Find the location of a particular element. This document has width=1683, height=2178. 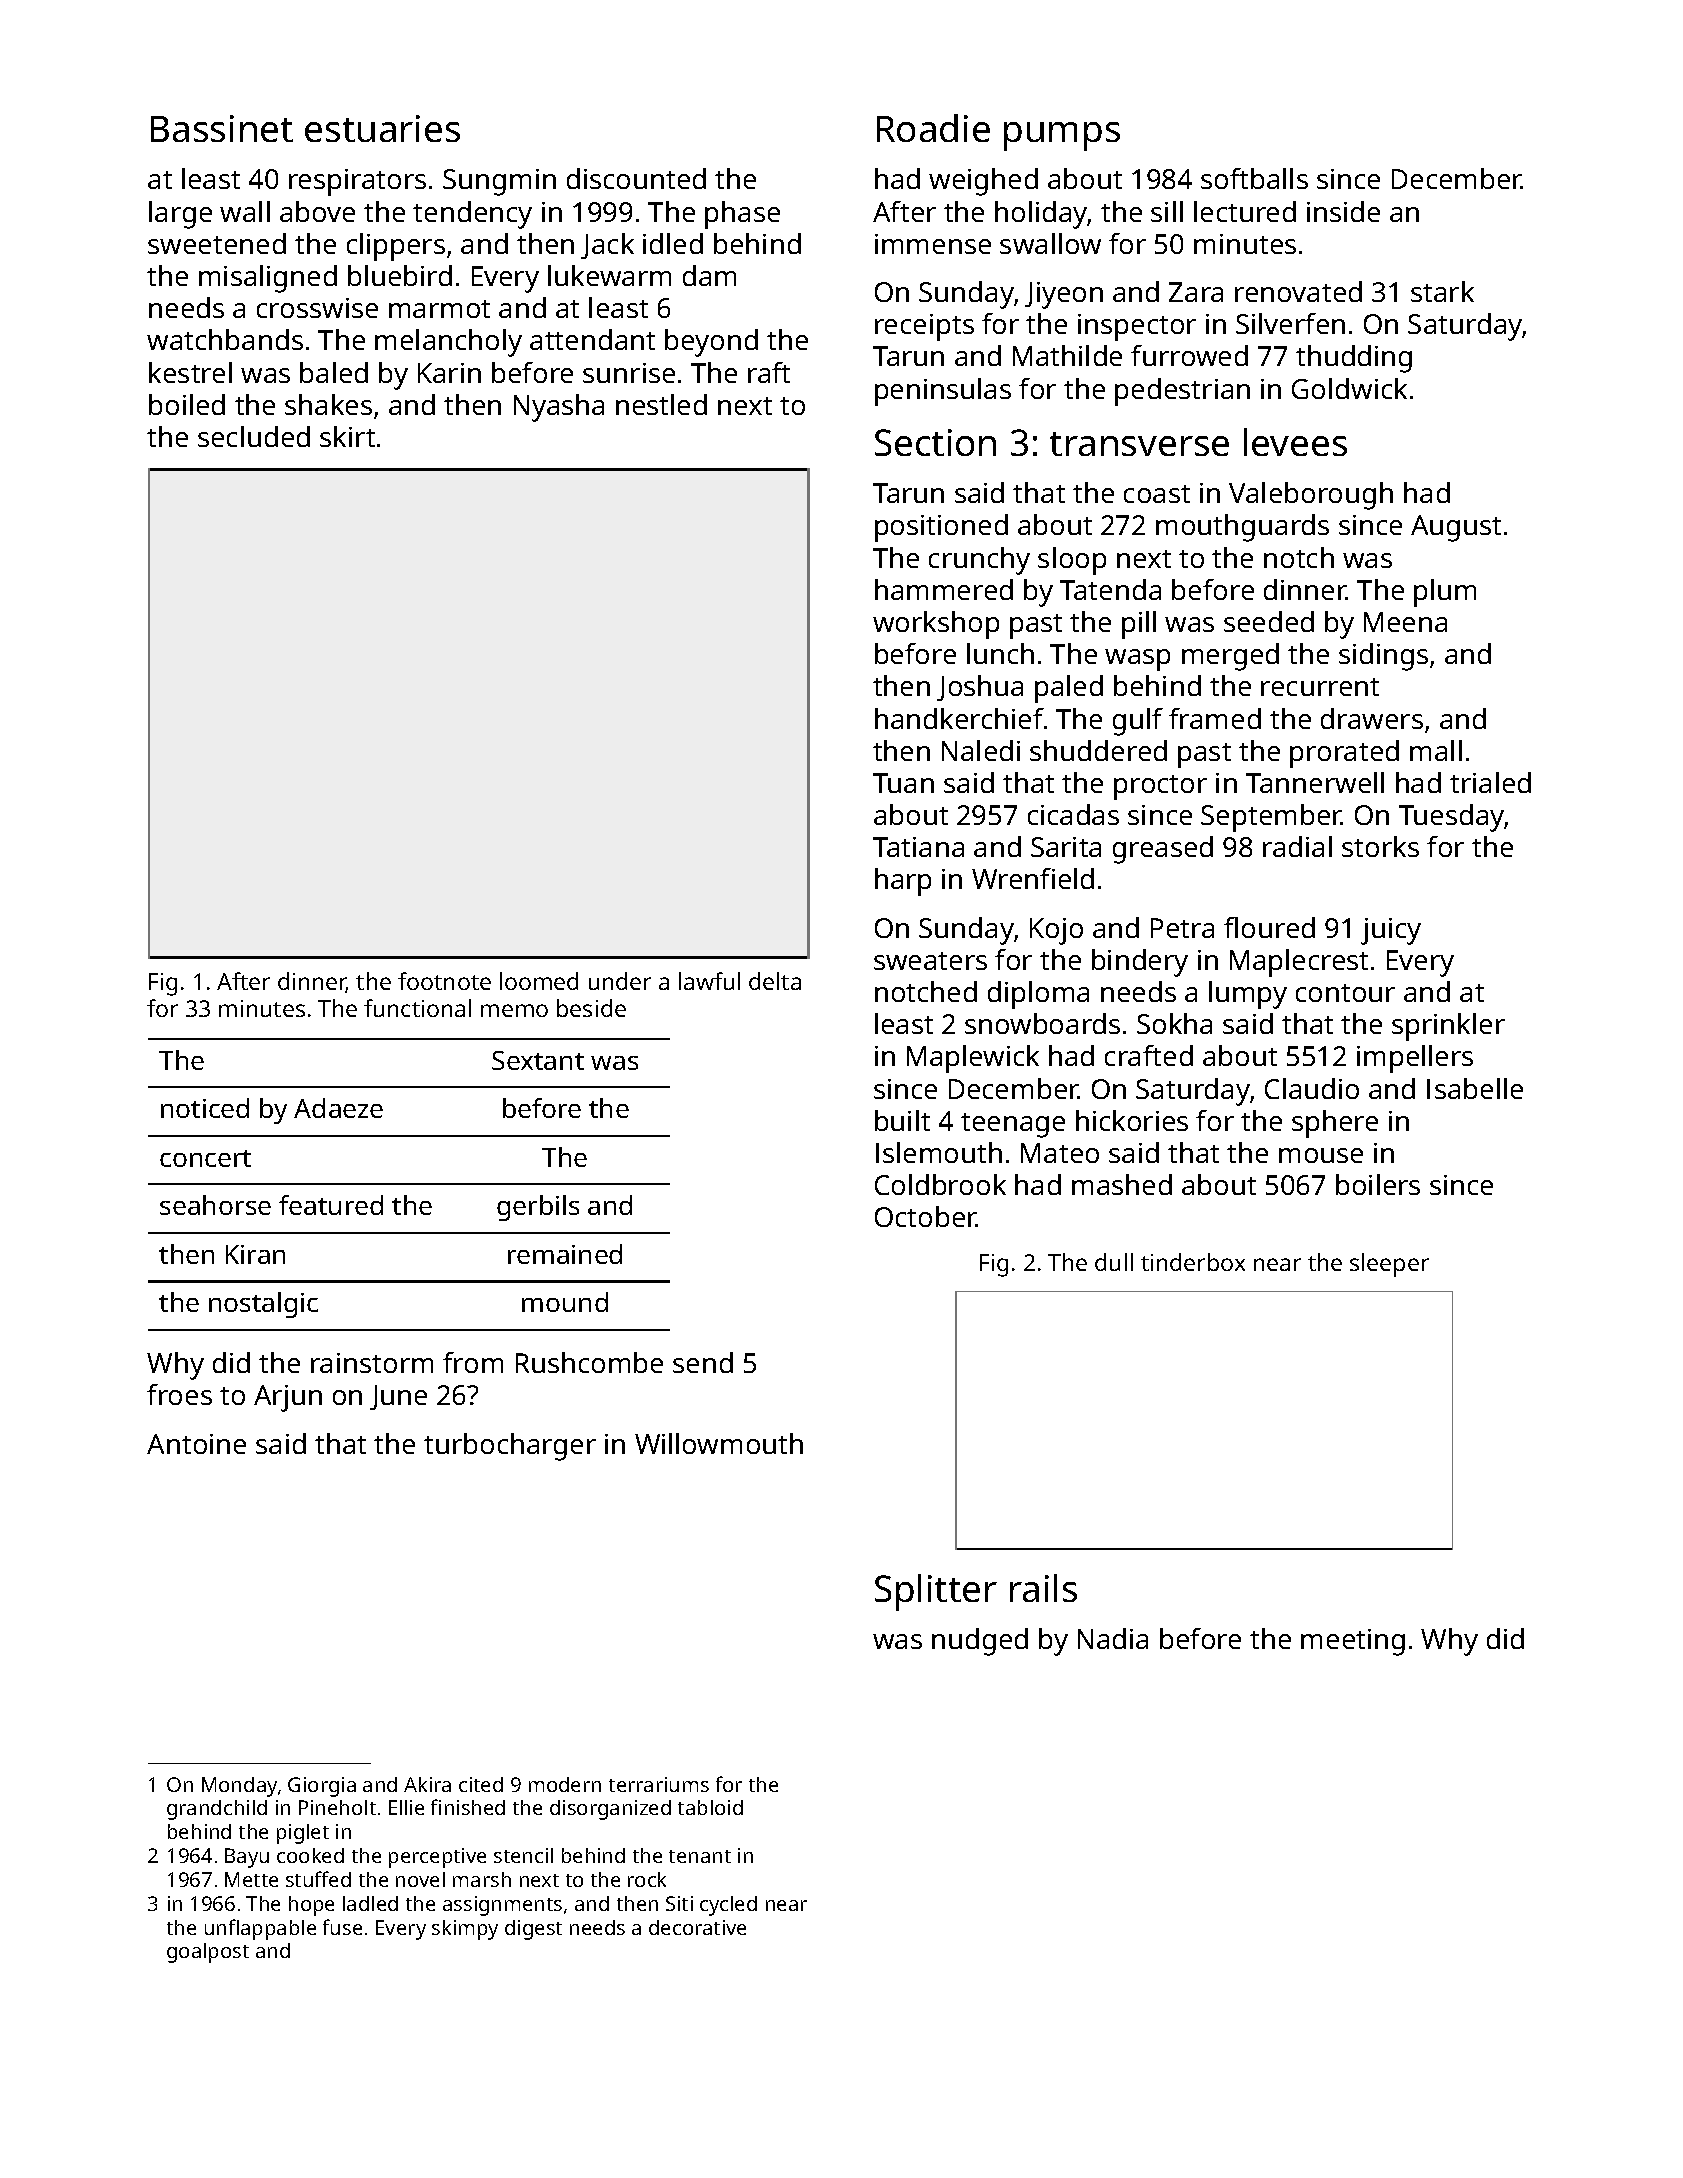

nudged is located at coordinates (980, 1642).
